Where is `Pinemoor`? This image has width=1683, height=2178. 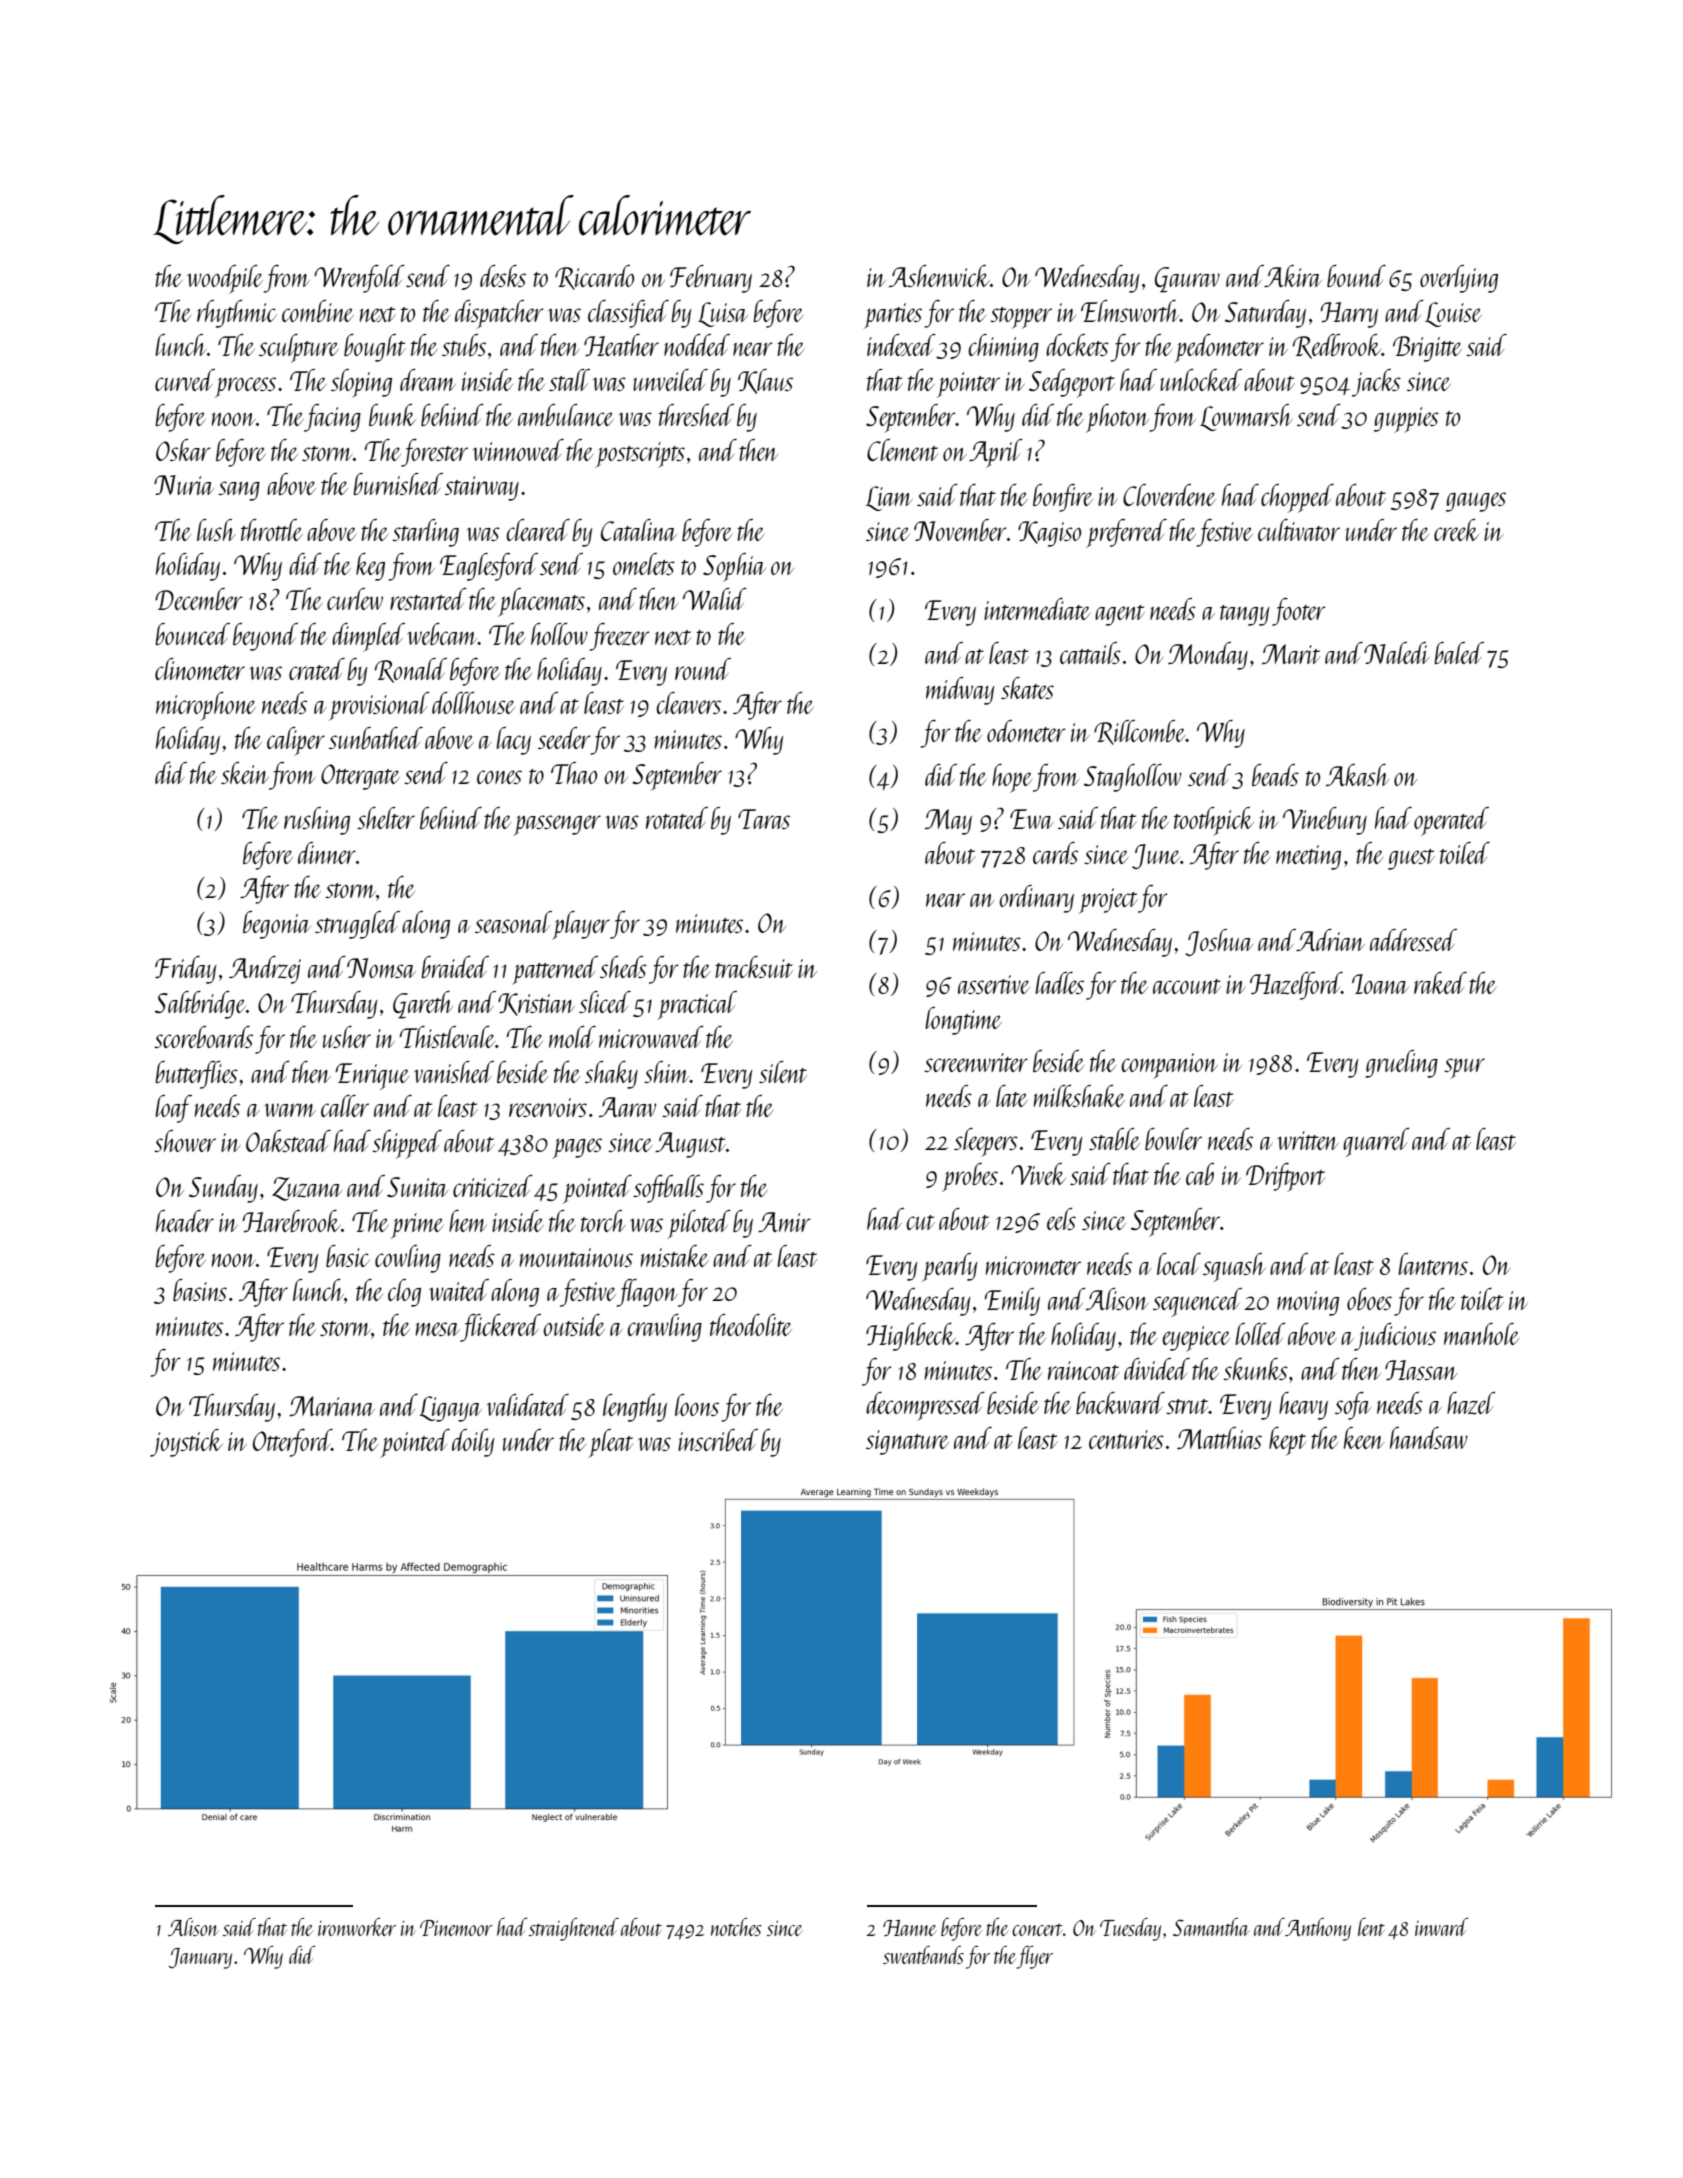
Pinemoor is located at coordinates (456, 1928).
